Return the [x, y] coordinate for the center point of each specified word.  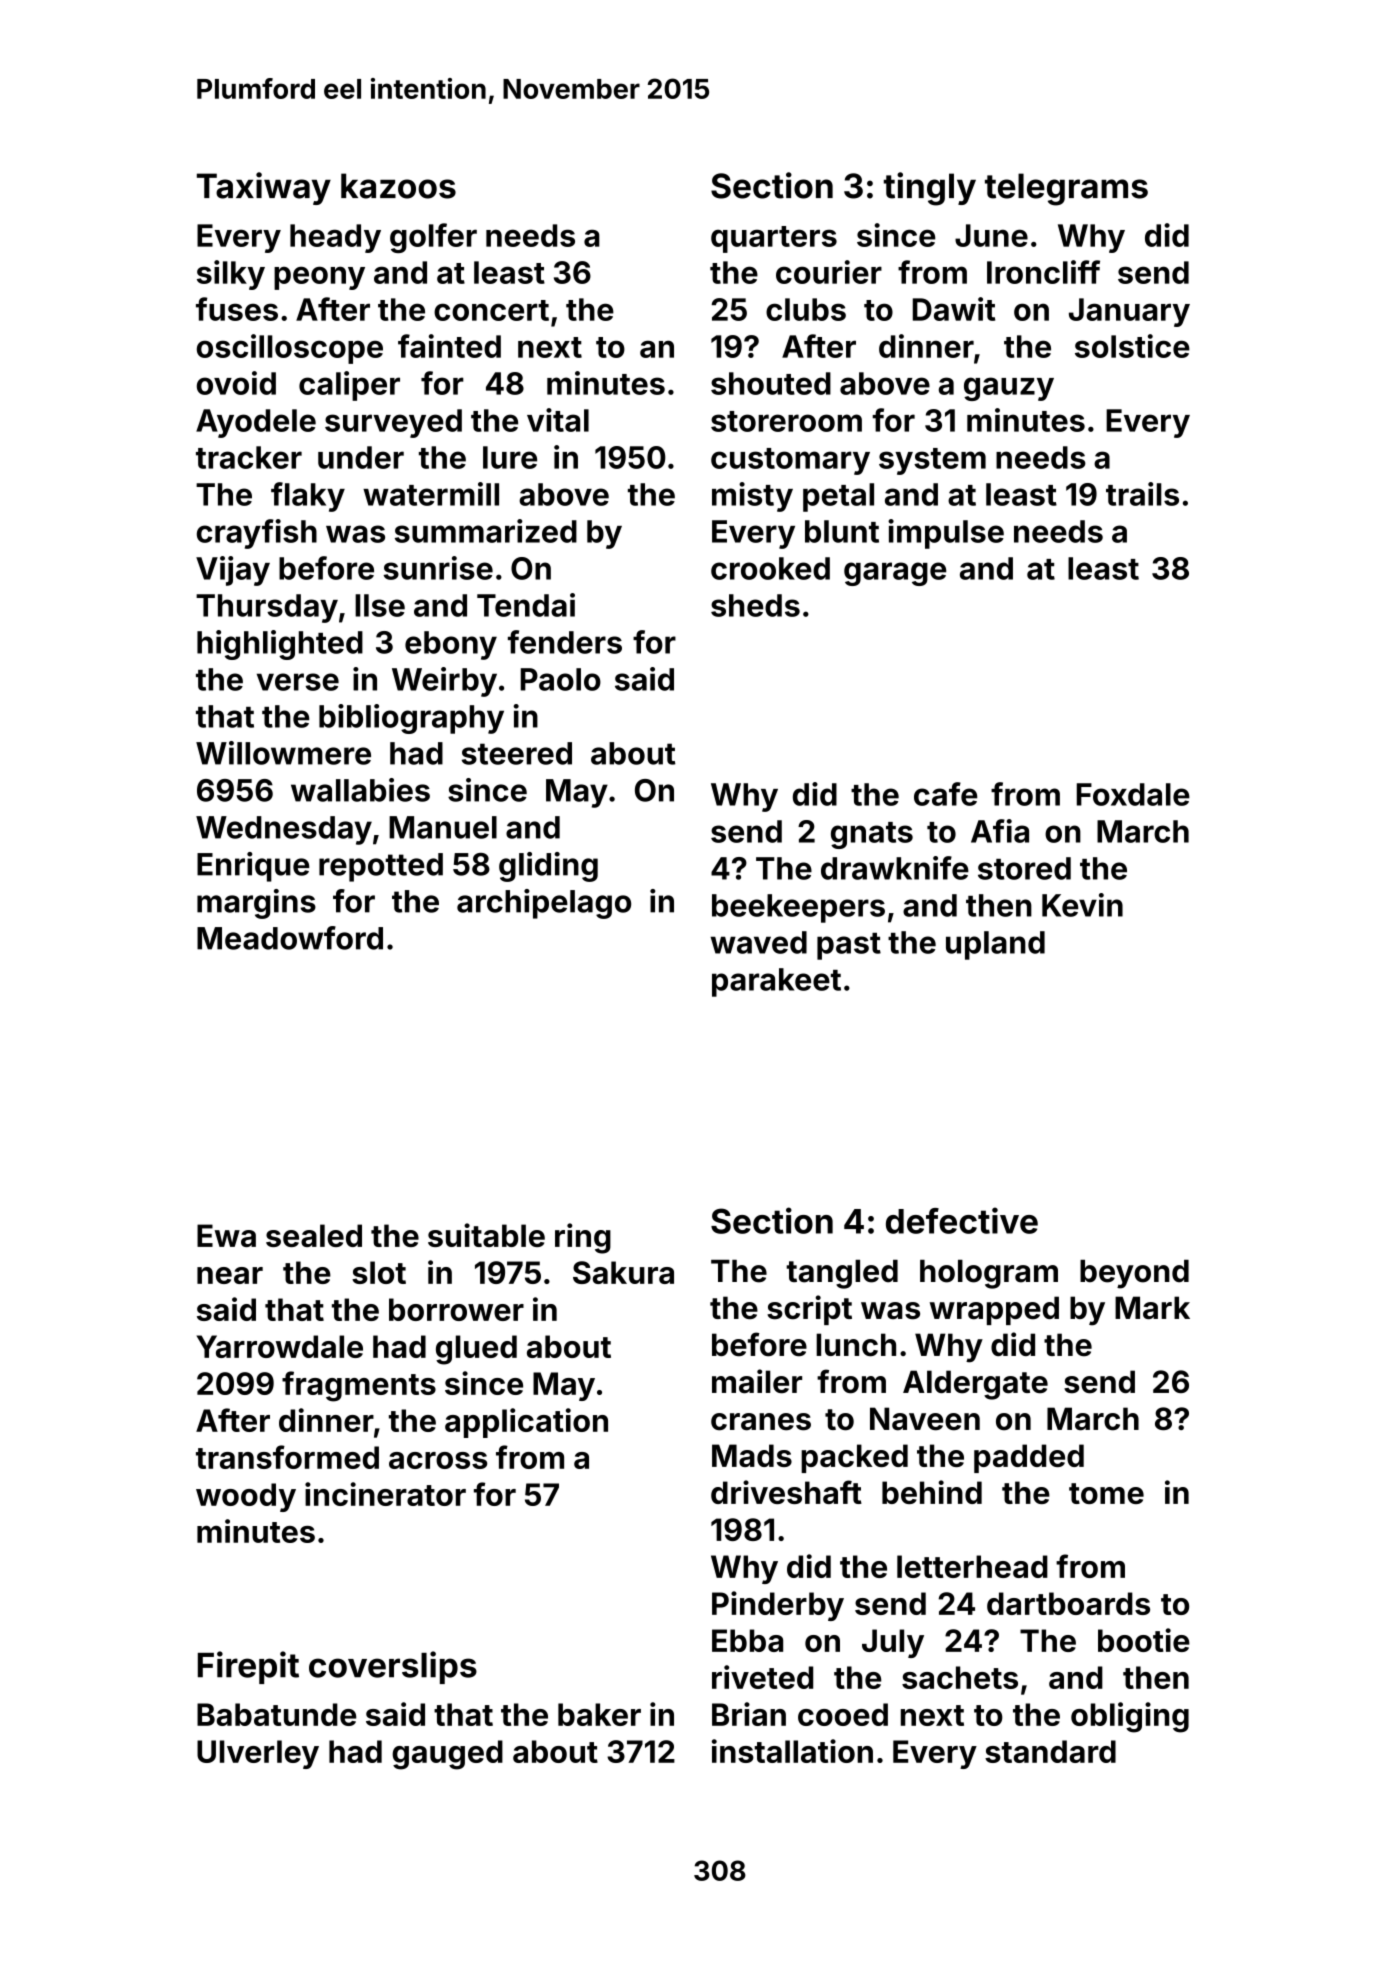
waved [758, 942]
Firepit [248, 1667]
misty [752, 497]
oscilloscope [290, 349]
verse [298, 682]
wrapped [994, 1310]
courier [829, 272]
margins [256, 904]
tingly [930, 189]
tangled [842, 1274]
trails [1142, 494]
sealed [314, 1235]
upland [995, 945]
